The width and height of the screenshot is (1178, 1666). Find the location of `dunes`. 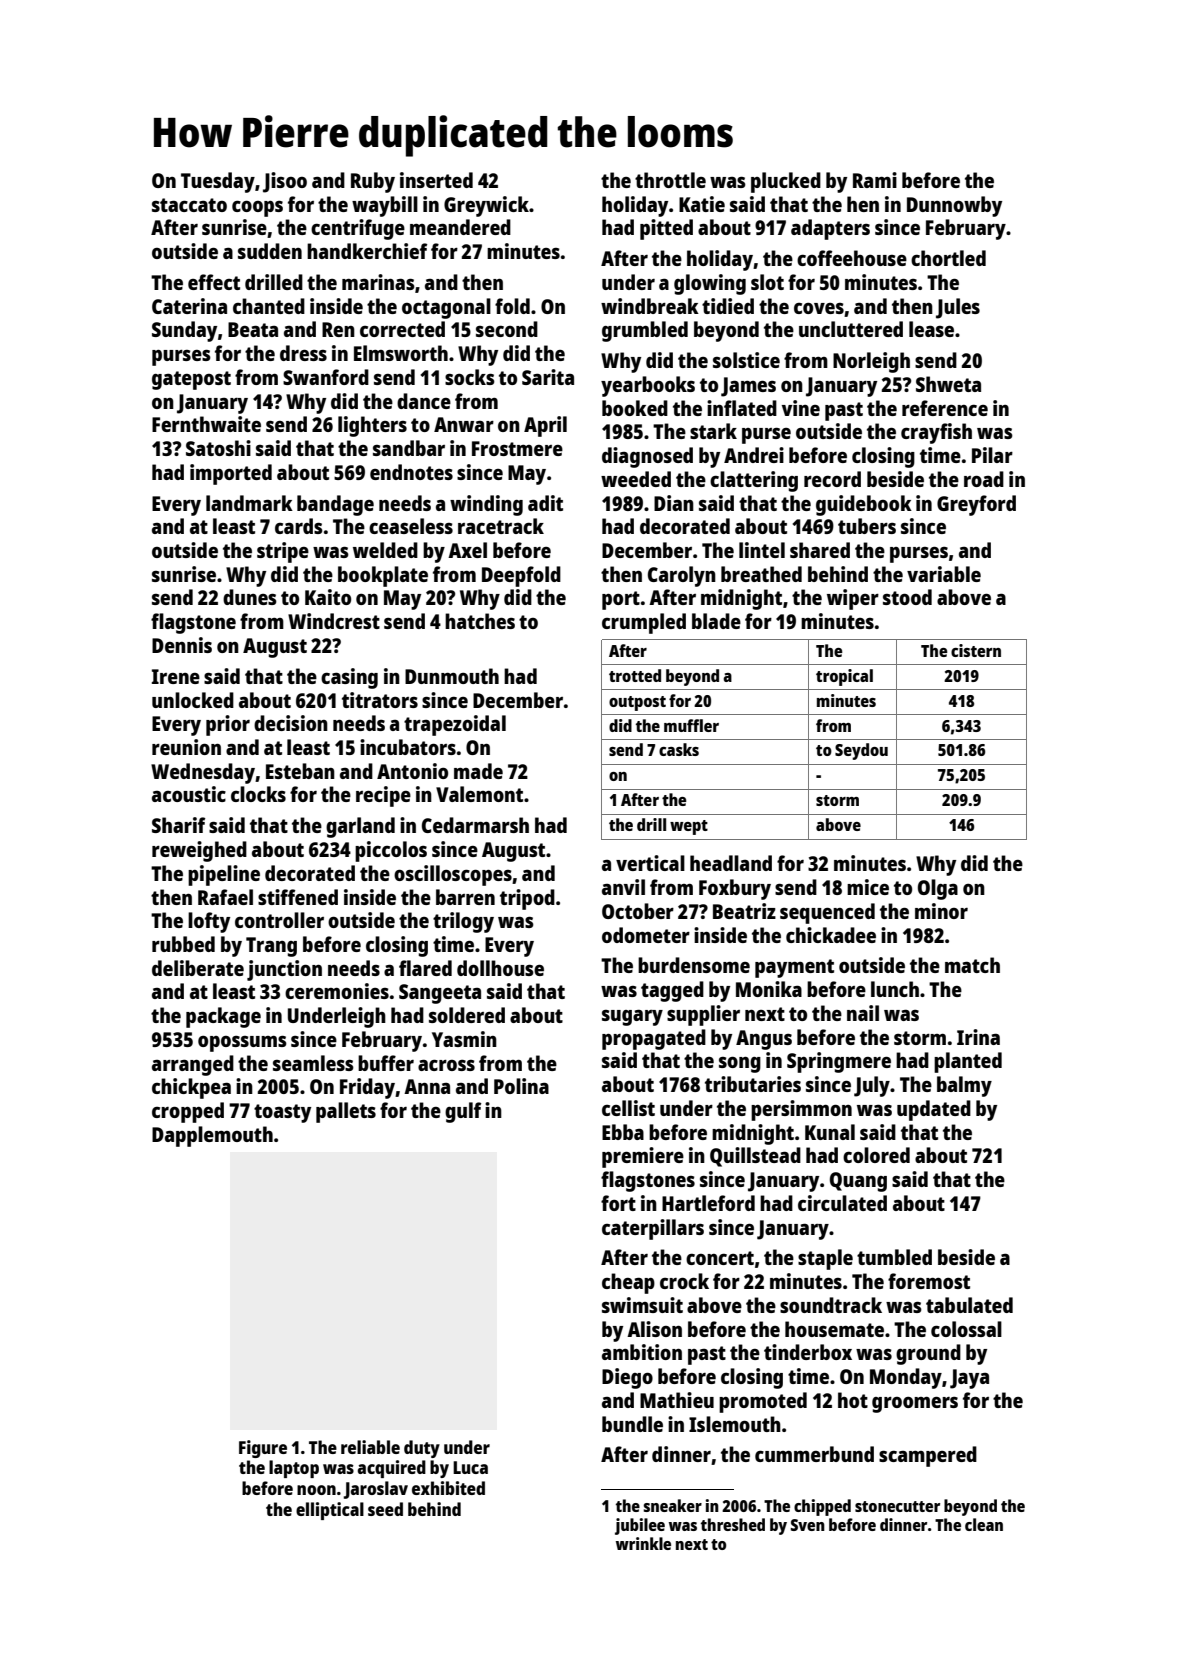

dunes is located at coordinates (250, 597).
